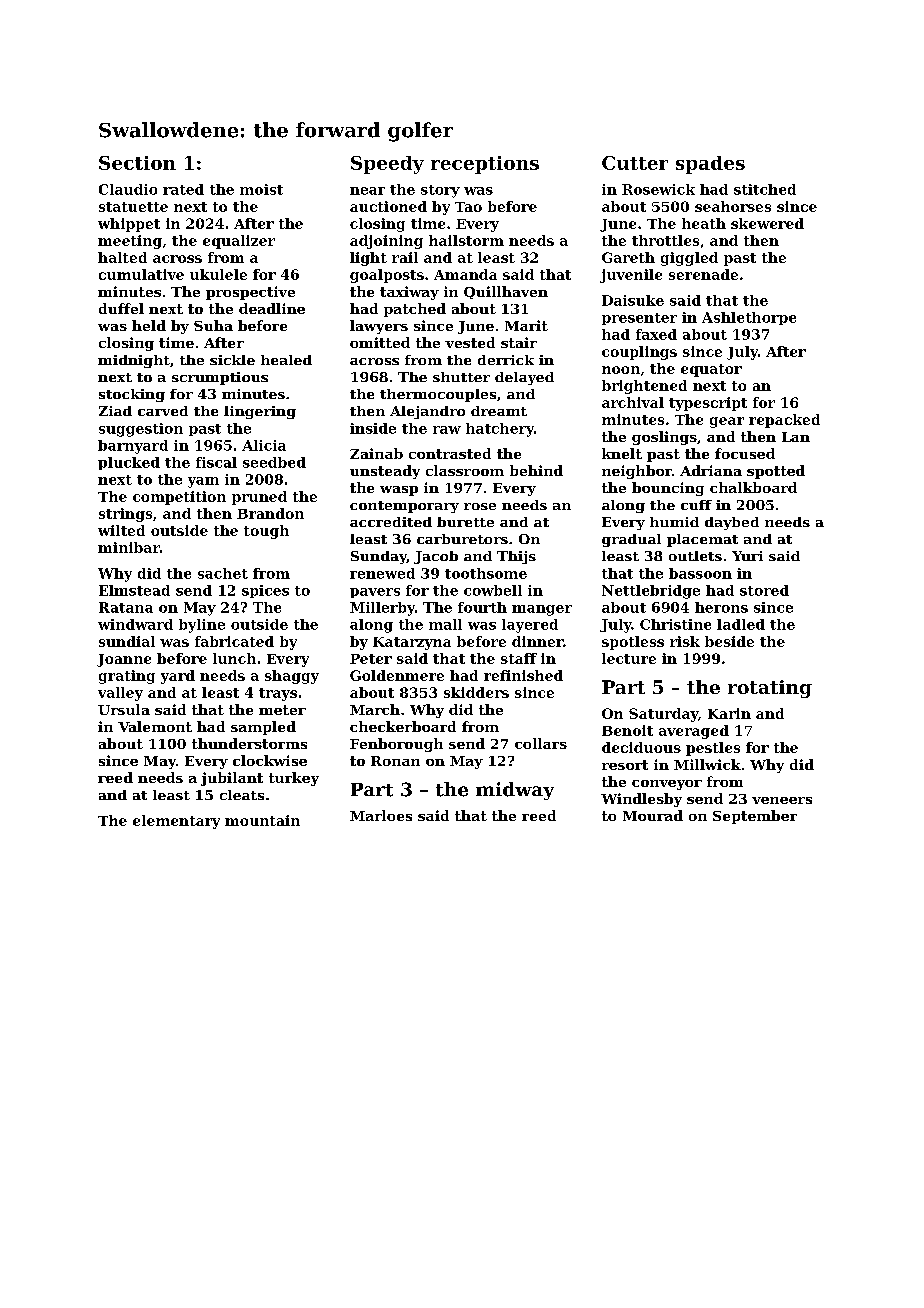  Describe the element at coordinates (710, 165) in the screenshot. I see `spades` at that location.
